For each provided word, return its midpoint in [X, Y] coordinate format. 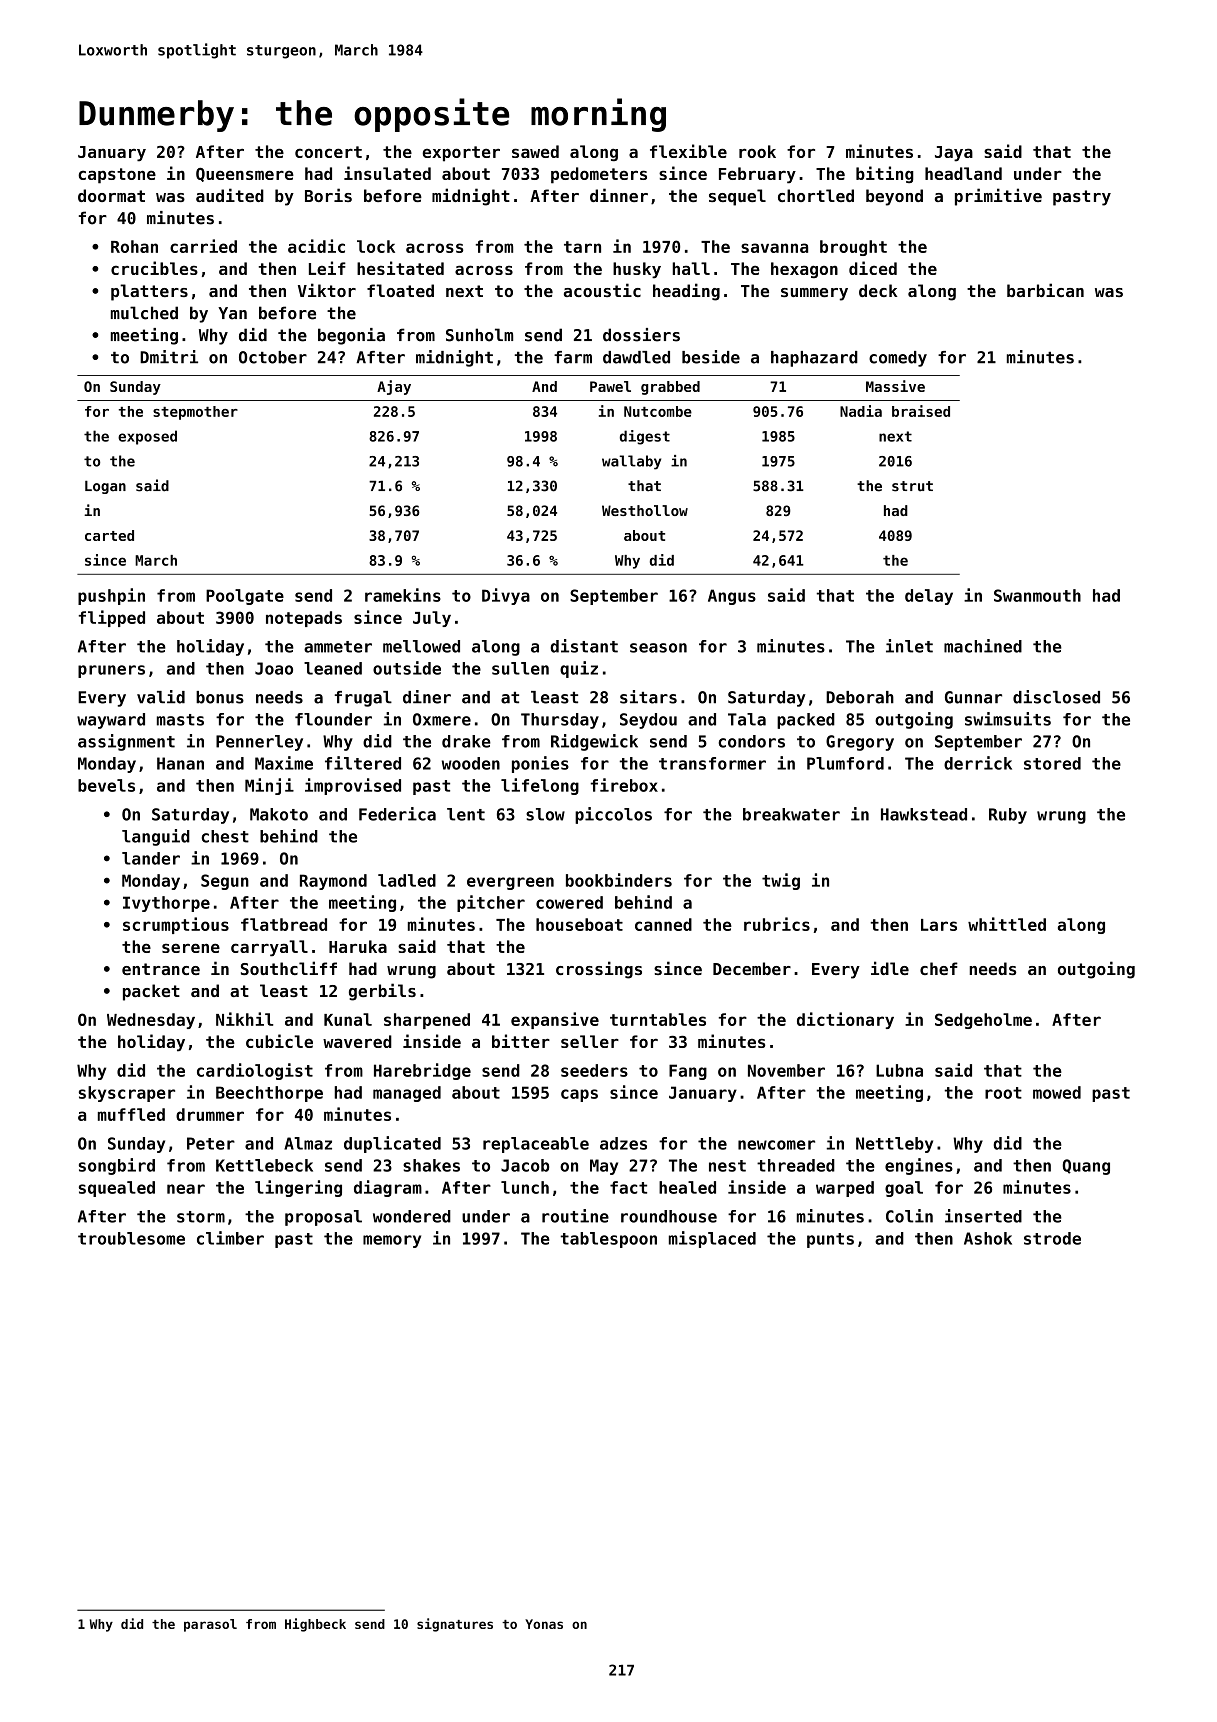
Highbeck [315, 1625]
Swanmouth [1037, 595]
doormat [111, 195]
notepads [304, 619]
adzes [623, 1143]
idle [890, 968]
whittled [1007, 924]
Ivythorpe [166, 904]
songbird [117, 1166]
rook [757, 151]
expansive [555, 1020]
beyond [894, 197]
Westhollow [645, 510]
